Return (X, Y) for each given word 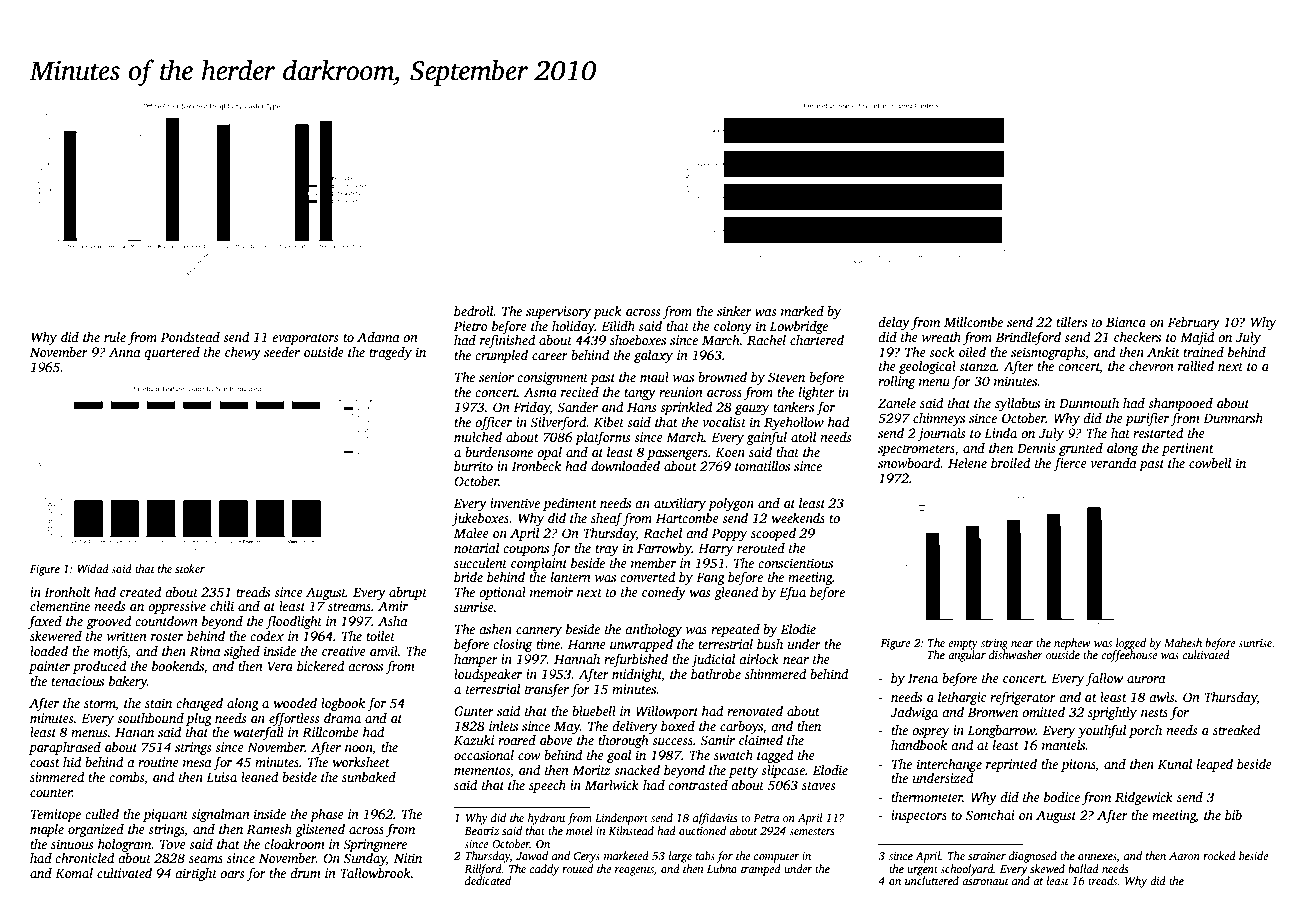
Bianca (1126, 322)
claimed (761, 740)
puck (607, 312)
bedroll (474, 311)
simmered (57, 777)
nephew (1072, 644)
